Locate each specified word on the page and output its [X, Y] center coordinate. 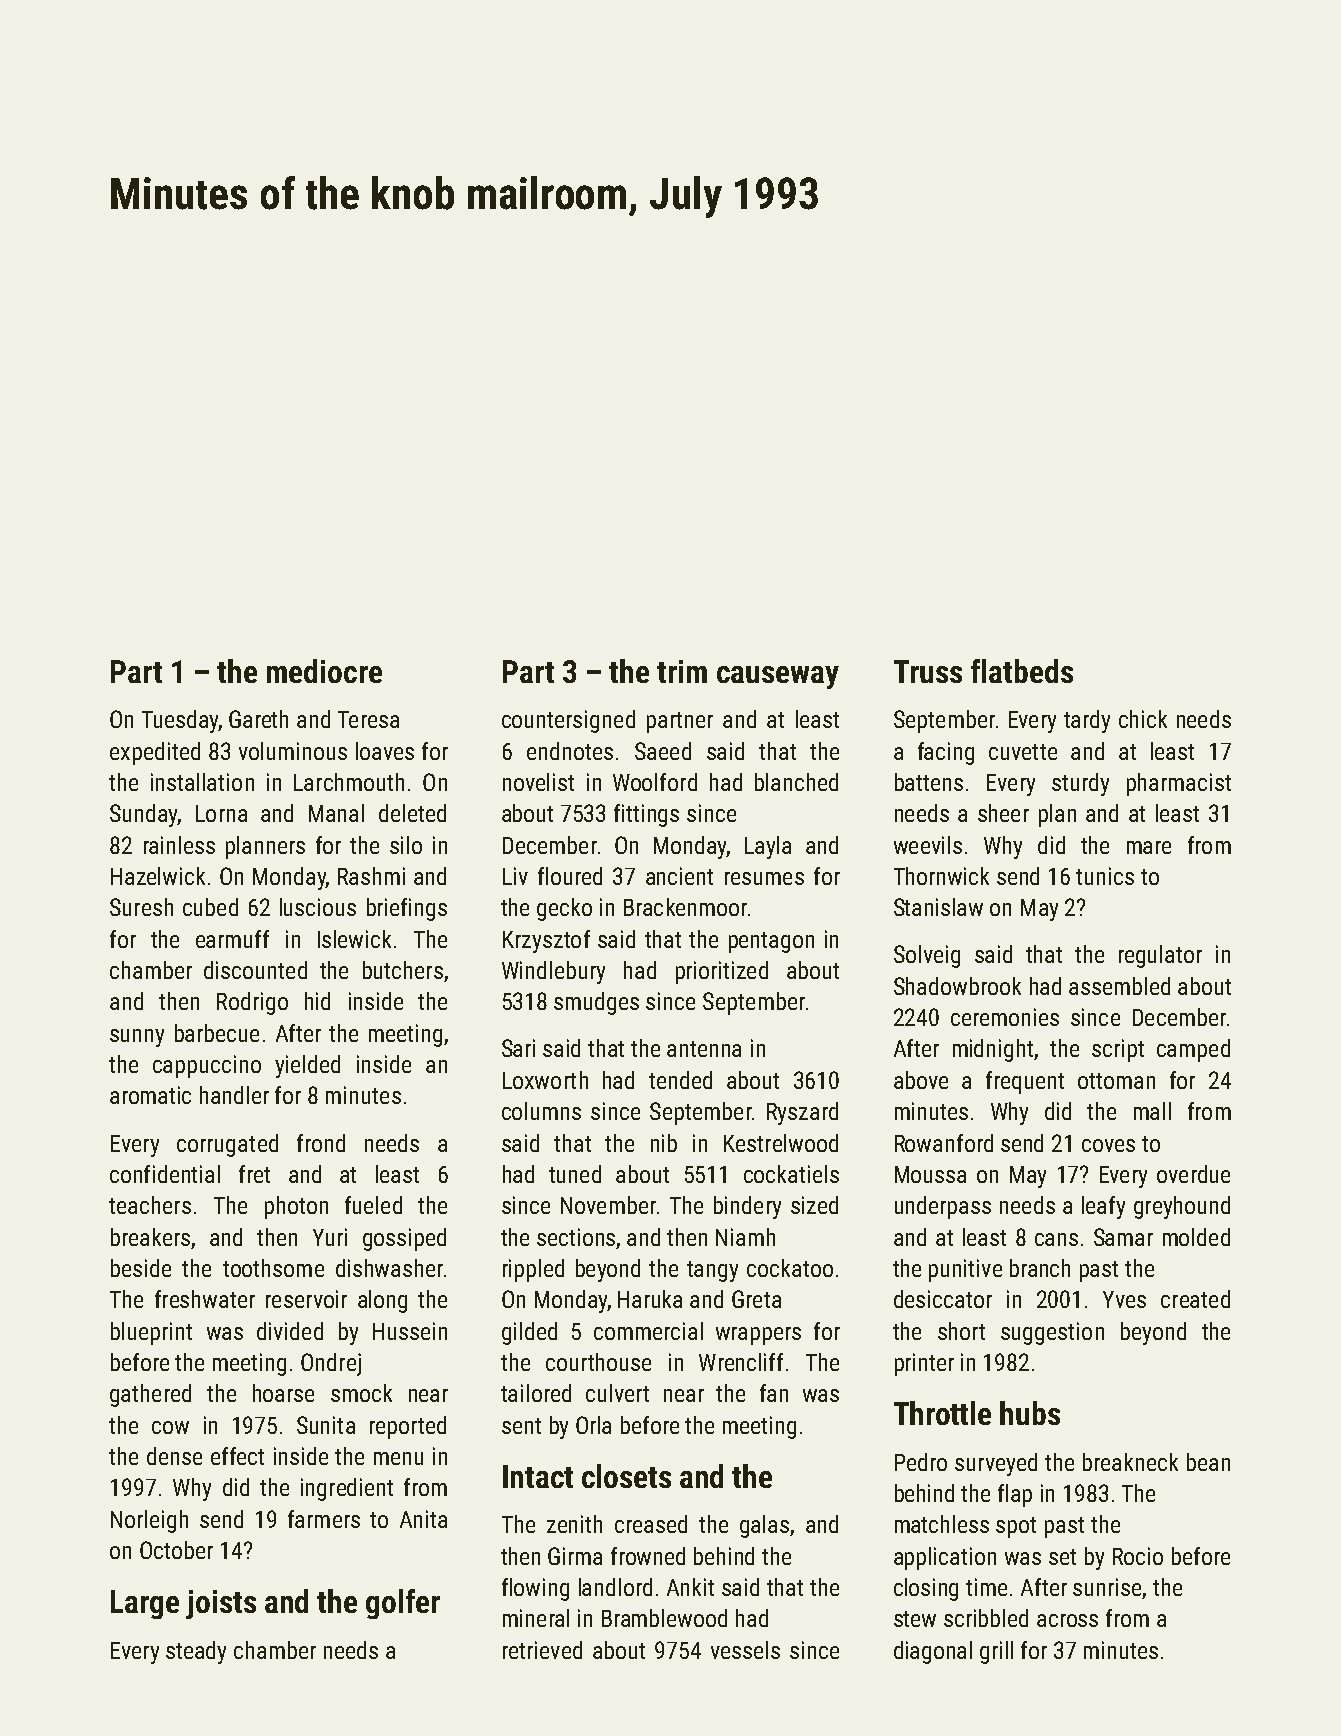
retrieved [542, 1650]
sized [814, 1205]
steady [196, 1652]
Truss [928, 671]
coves [1108, 1145]
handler [234, 1095]
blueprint [151, 1333]
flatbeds [1022, 671]
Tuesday [180, 721]
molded [1196, 1237]
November [608, 1205]
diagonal [933, 1652]
